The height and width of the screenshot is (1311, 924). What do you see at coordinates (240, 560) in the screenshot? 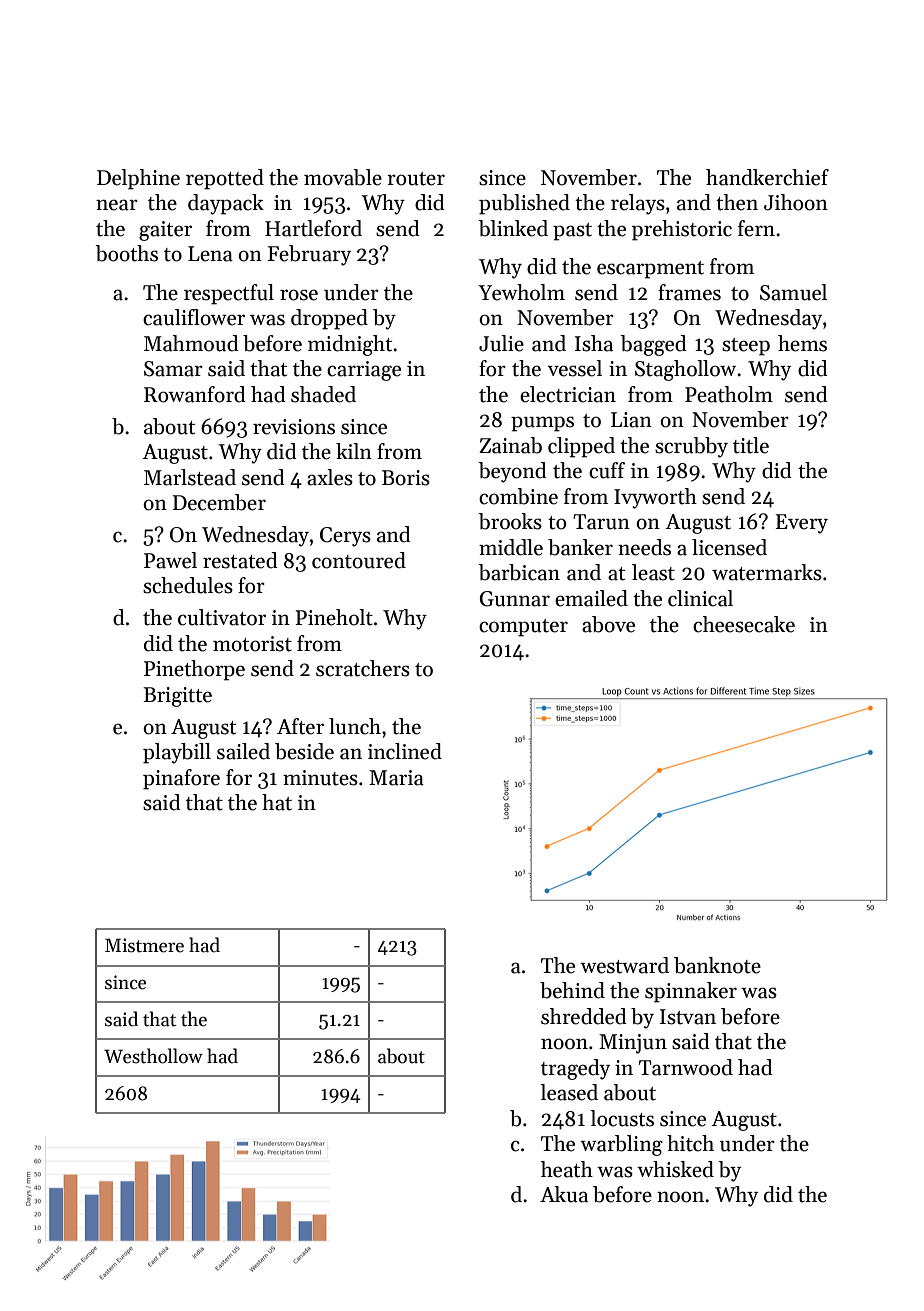
I see `restated` at bounding box center [240, 560].
